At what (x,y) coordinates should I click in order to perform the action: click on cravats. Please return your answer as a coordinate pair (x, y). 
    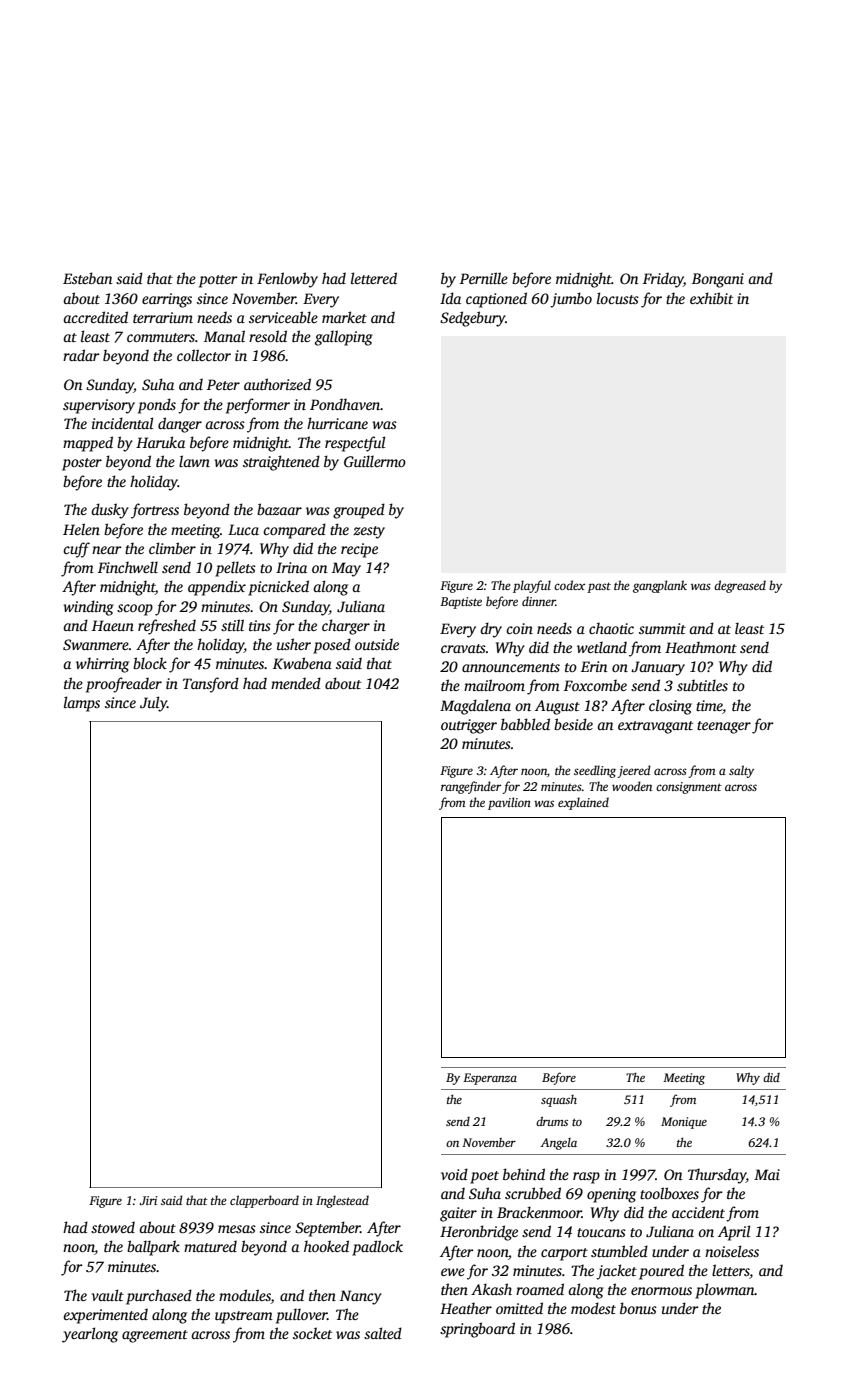
    Looking at the image, I should click on (463, 648).
